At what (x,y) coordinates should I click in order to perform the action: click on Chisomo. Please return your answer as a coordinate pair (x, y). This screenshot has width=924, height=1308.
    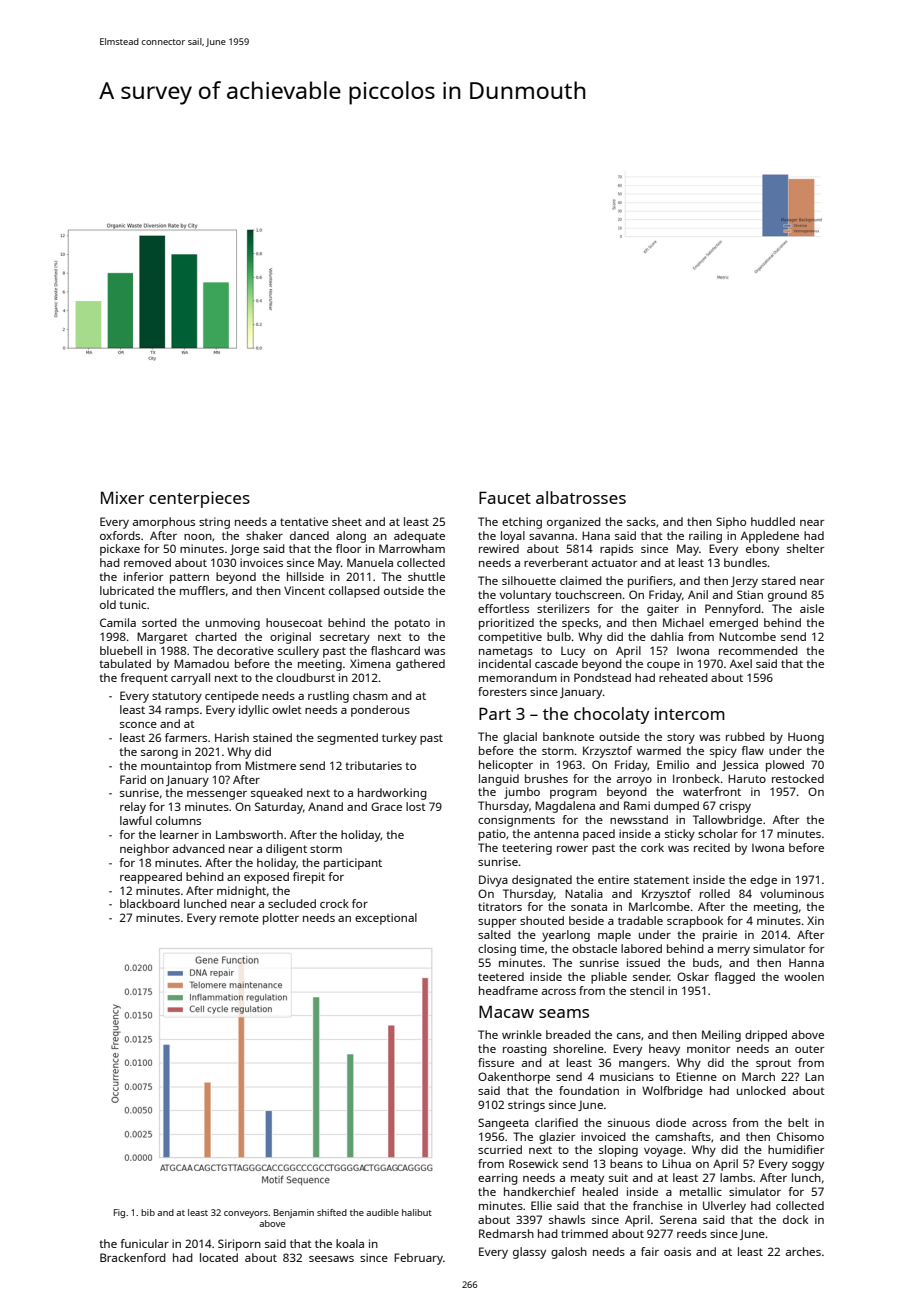
    Looking at the image, I should click on (800, 1136).
